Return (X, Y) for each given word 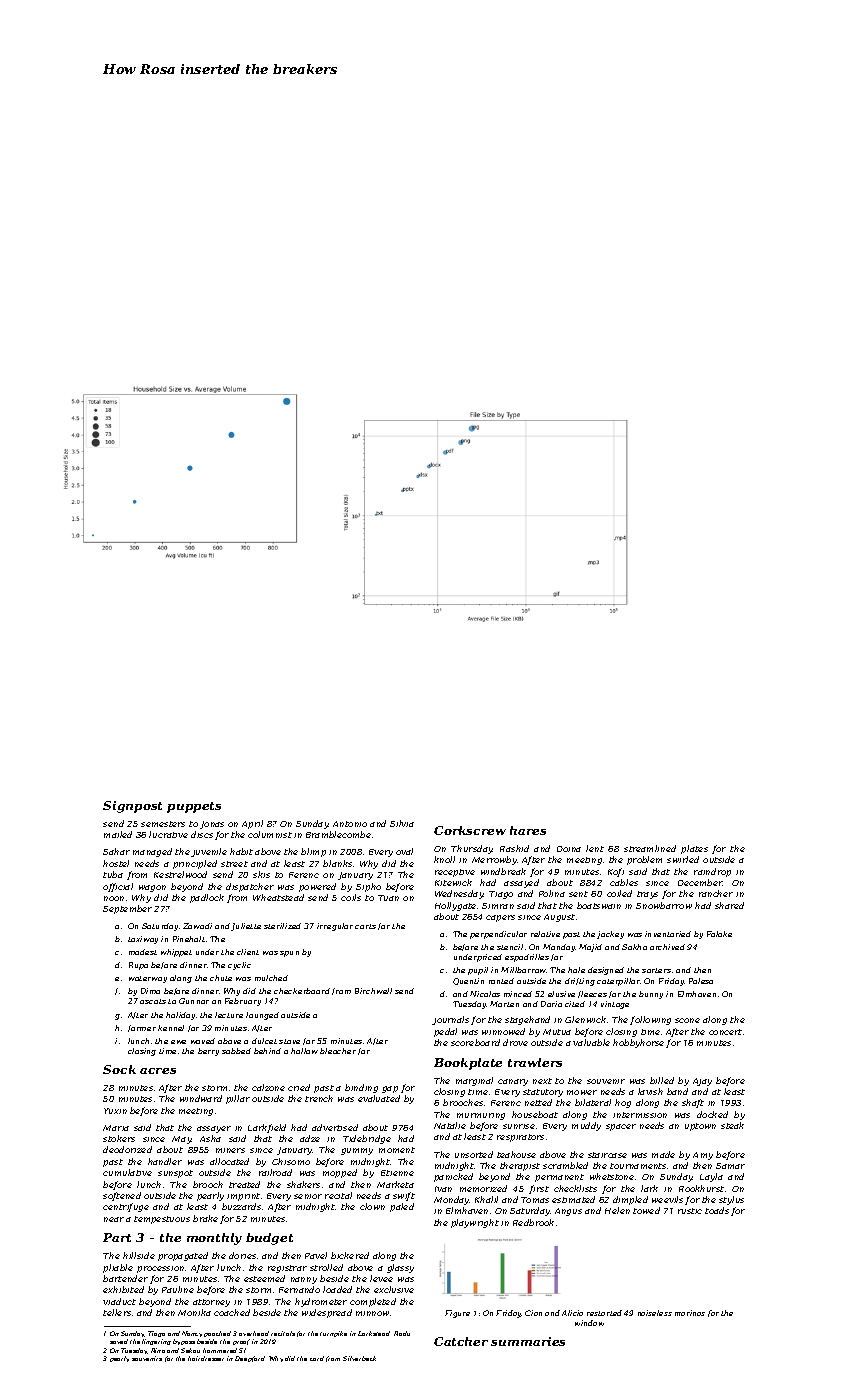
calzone (268, 1087)
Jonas (212, 825)
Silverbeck (359, 1358)
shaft (693, 1103)
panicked (453, 1177)
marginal (474, 1081)
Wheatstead (278, 897)
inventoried (668, 934)
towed (646, 1210)
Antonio (350, 824)
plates (694, 849)
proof (241, 1342)
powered (317, 887)
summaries (528, 1341)
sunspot (175, 1174)
